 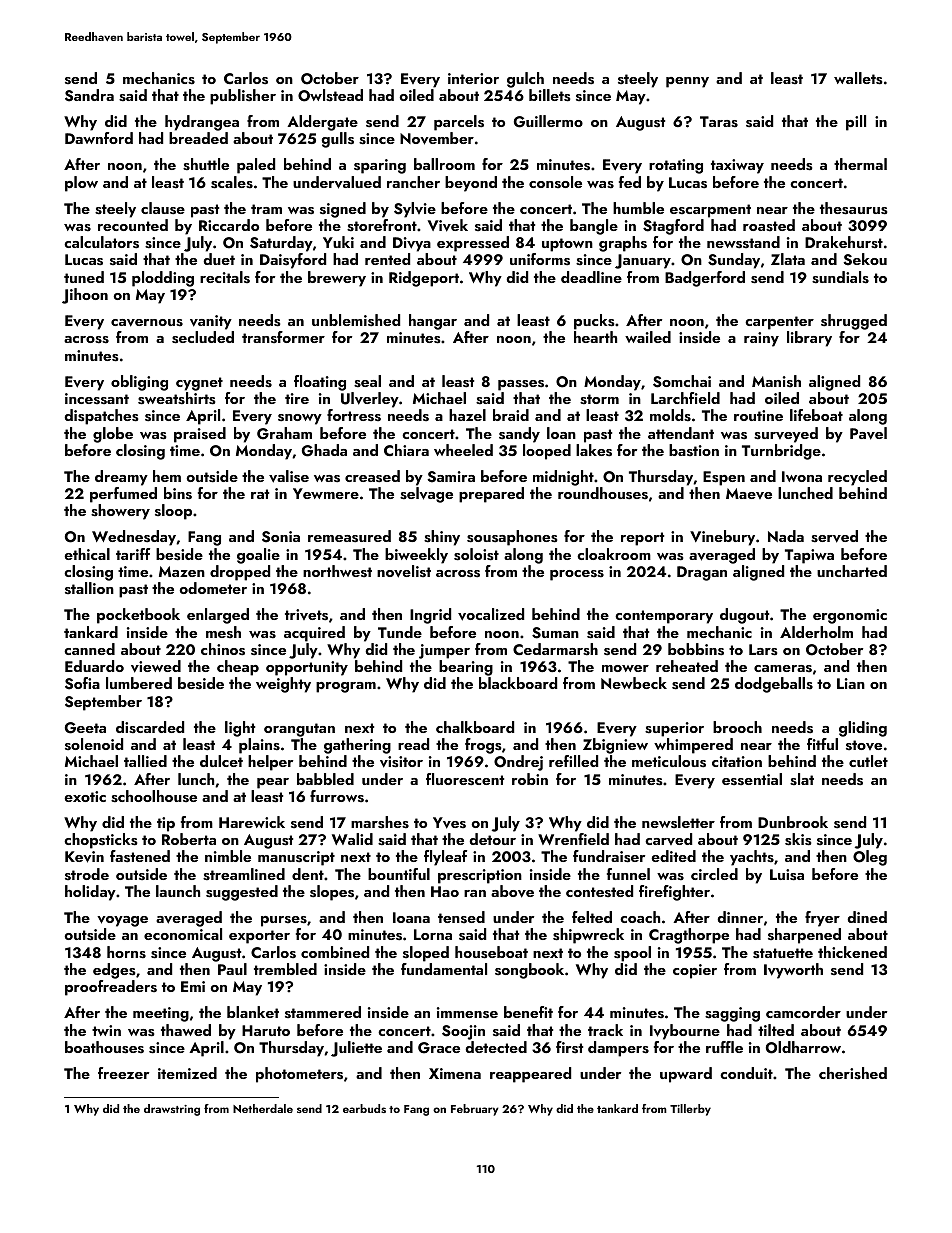 What do you see at coordinates (85, 296) in the screenshot?
I see `Jihoon` at bounding box center [85, 296].
